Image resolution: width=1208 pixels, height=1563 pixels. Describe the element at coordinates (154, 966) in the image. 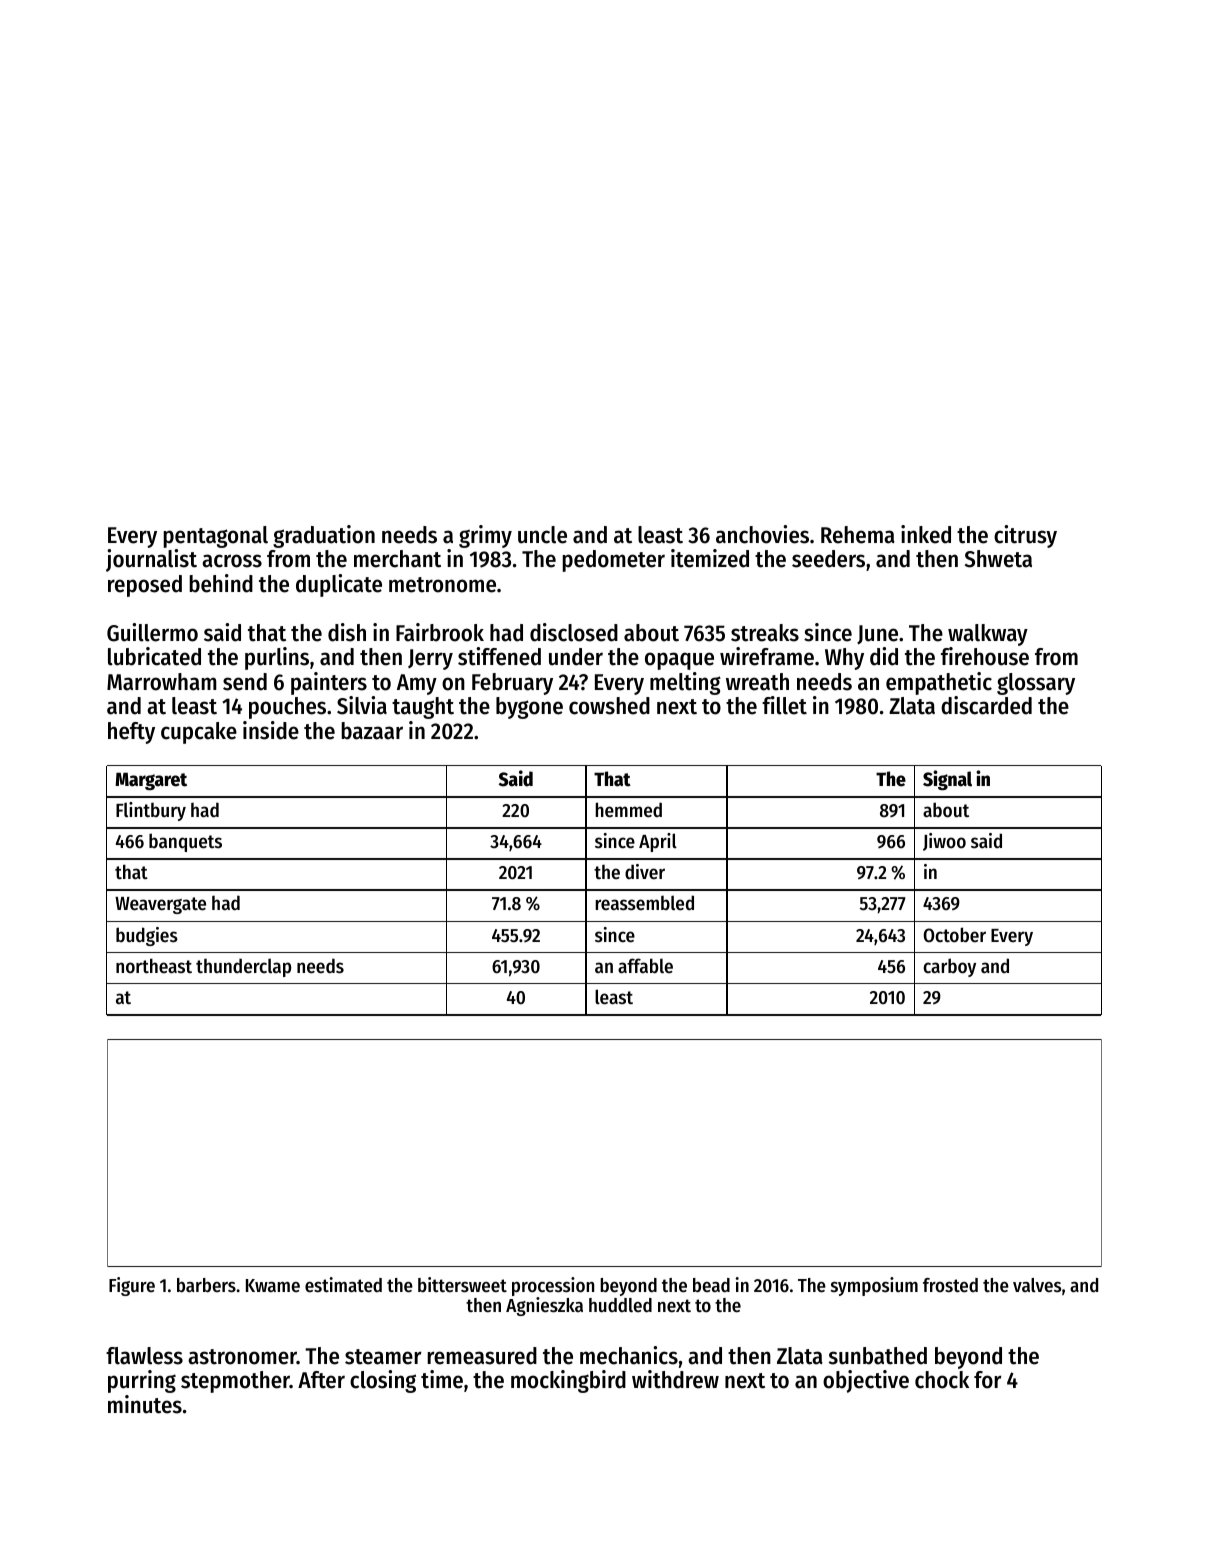

I see `northeast` at that location.
